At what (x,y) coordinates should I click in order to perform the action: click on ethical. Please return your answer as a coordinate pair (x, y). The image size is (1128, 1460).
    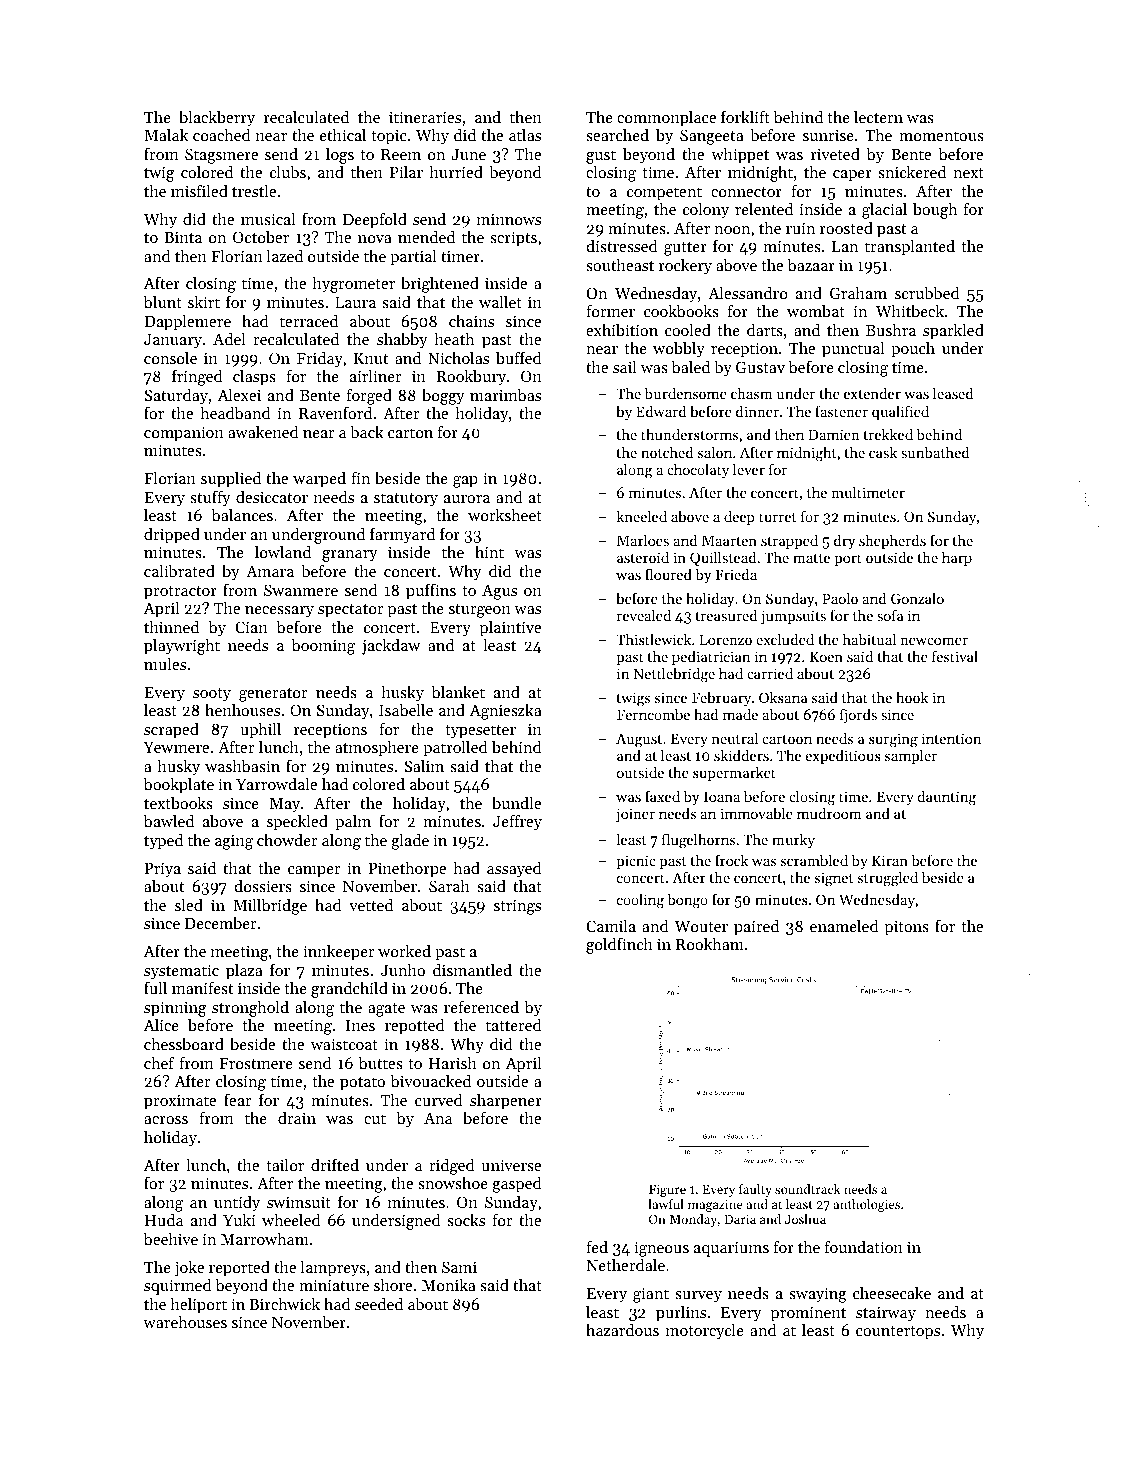
    Looking at the image, I should click on (343, 135).
